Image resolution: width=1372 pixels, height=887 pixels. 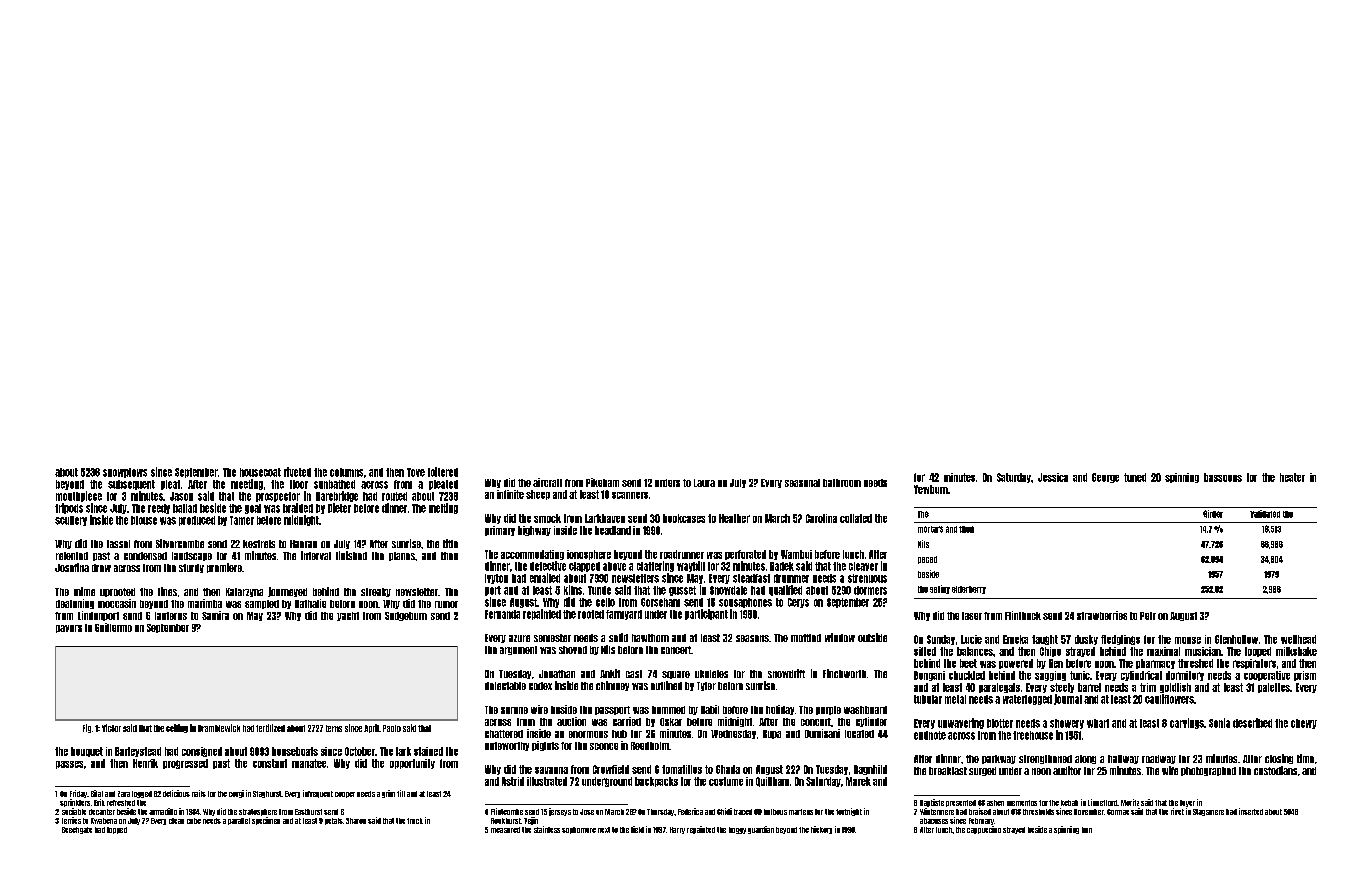 I want to click on time, so click(x=1305, y=758).
